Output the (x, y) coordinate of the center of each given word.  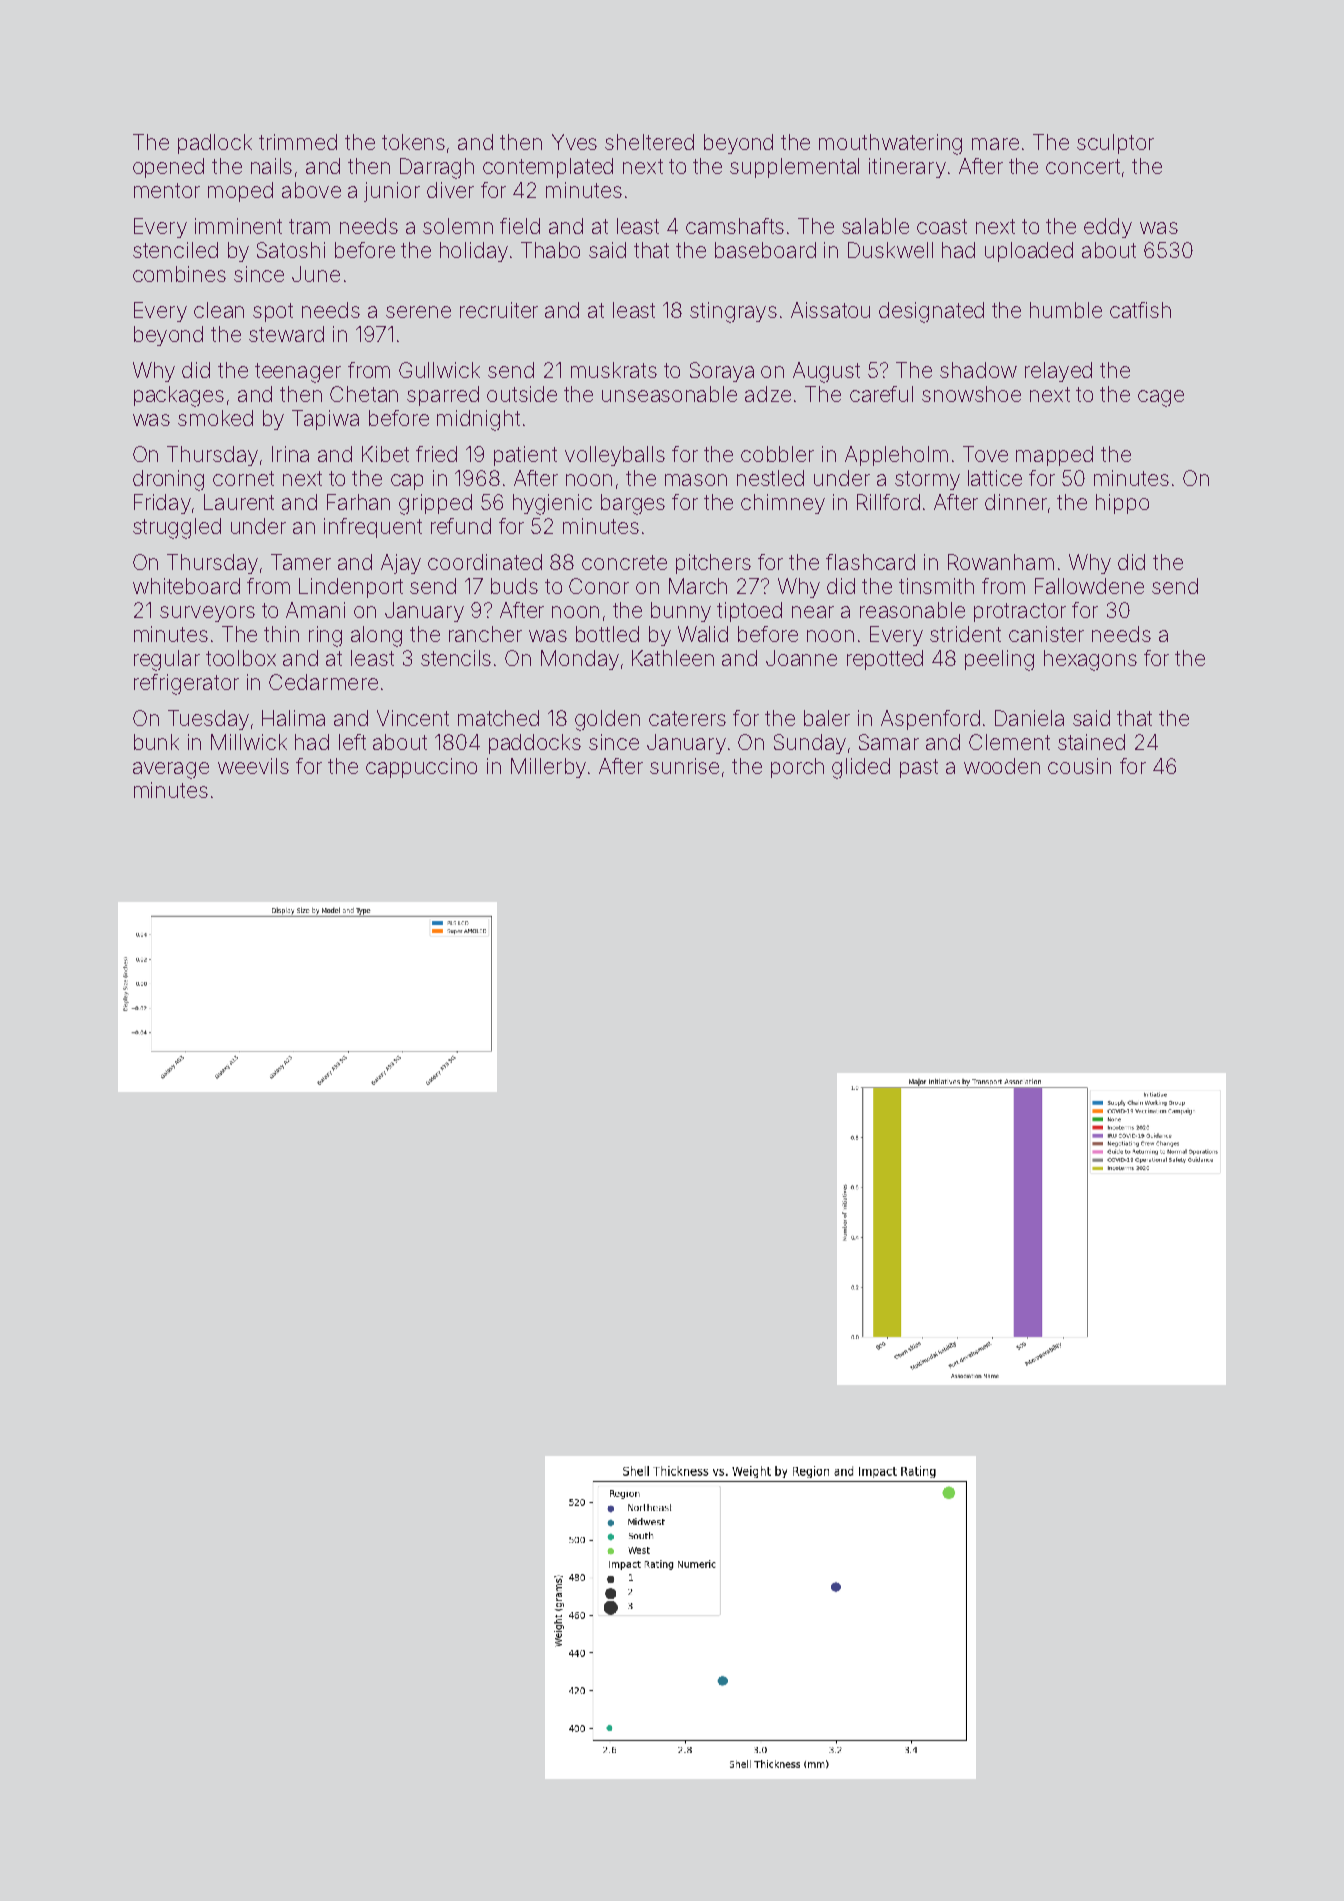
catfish (1140, 310)
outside (522, 394)
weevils (253, 766)
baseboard (765, 250)
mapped (1054, 456)
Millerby (548, 768)
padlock (215, 144)
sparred (443, 396)
